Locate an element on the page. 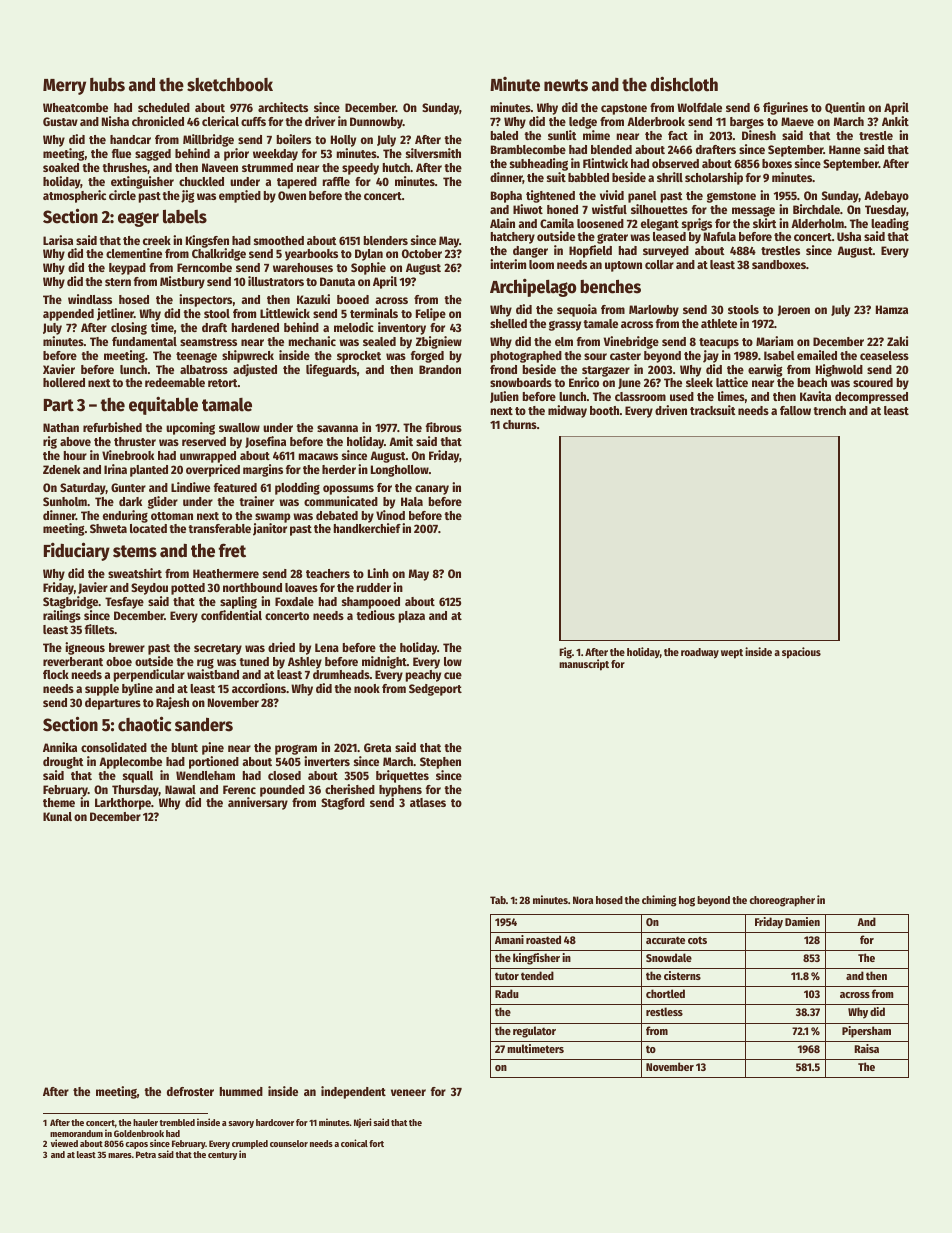  spacious is located at coordinates (801, 653).
